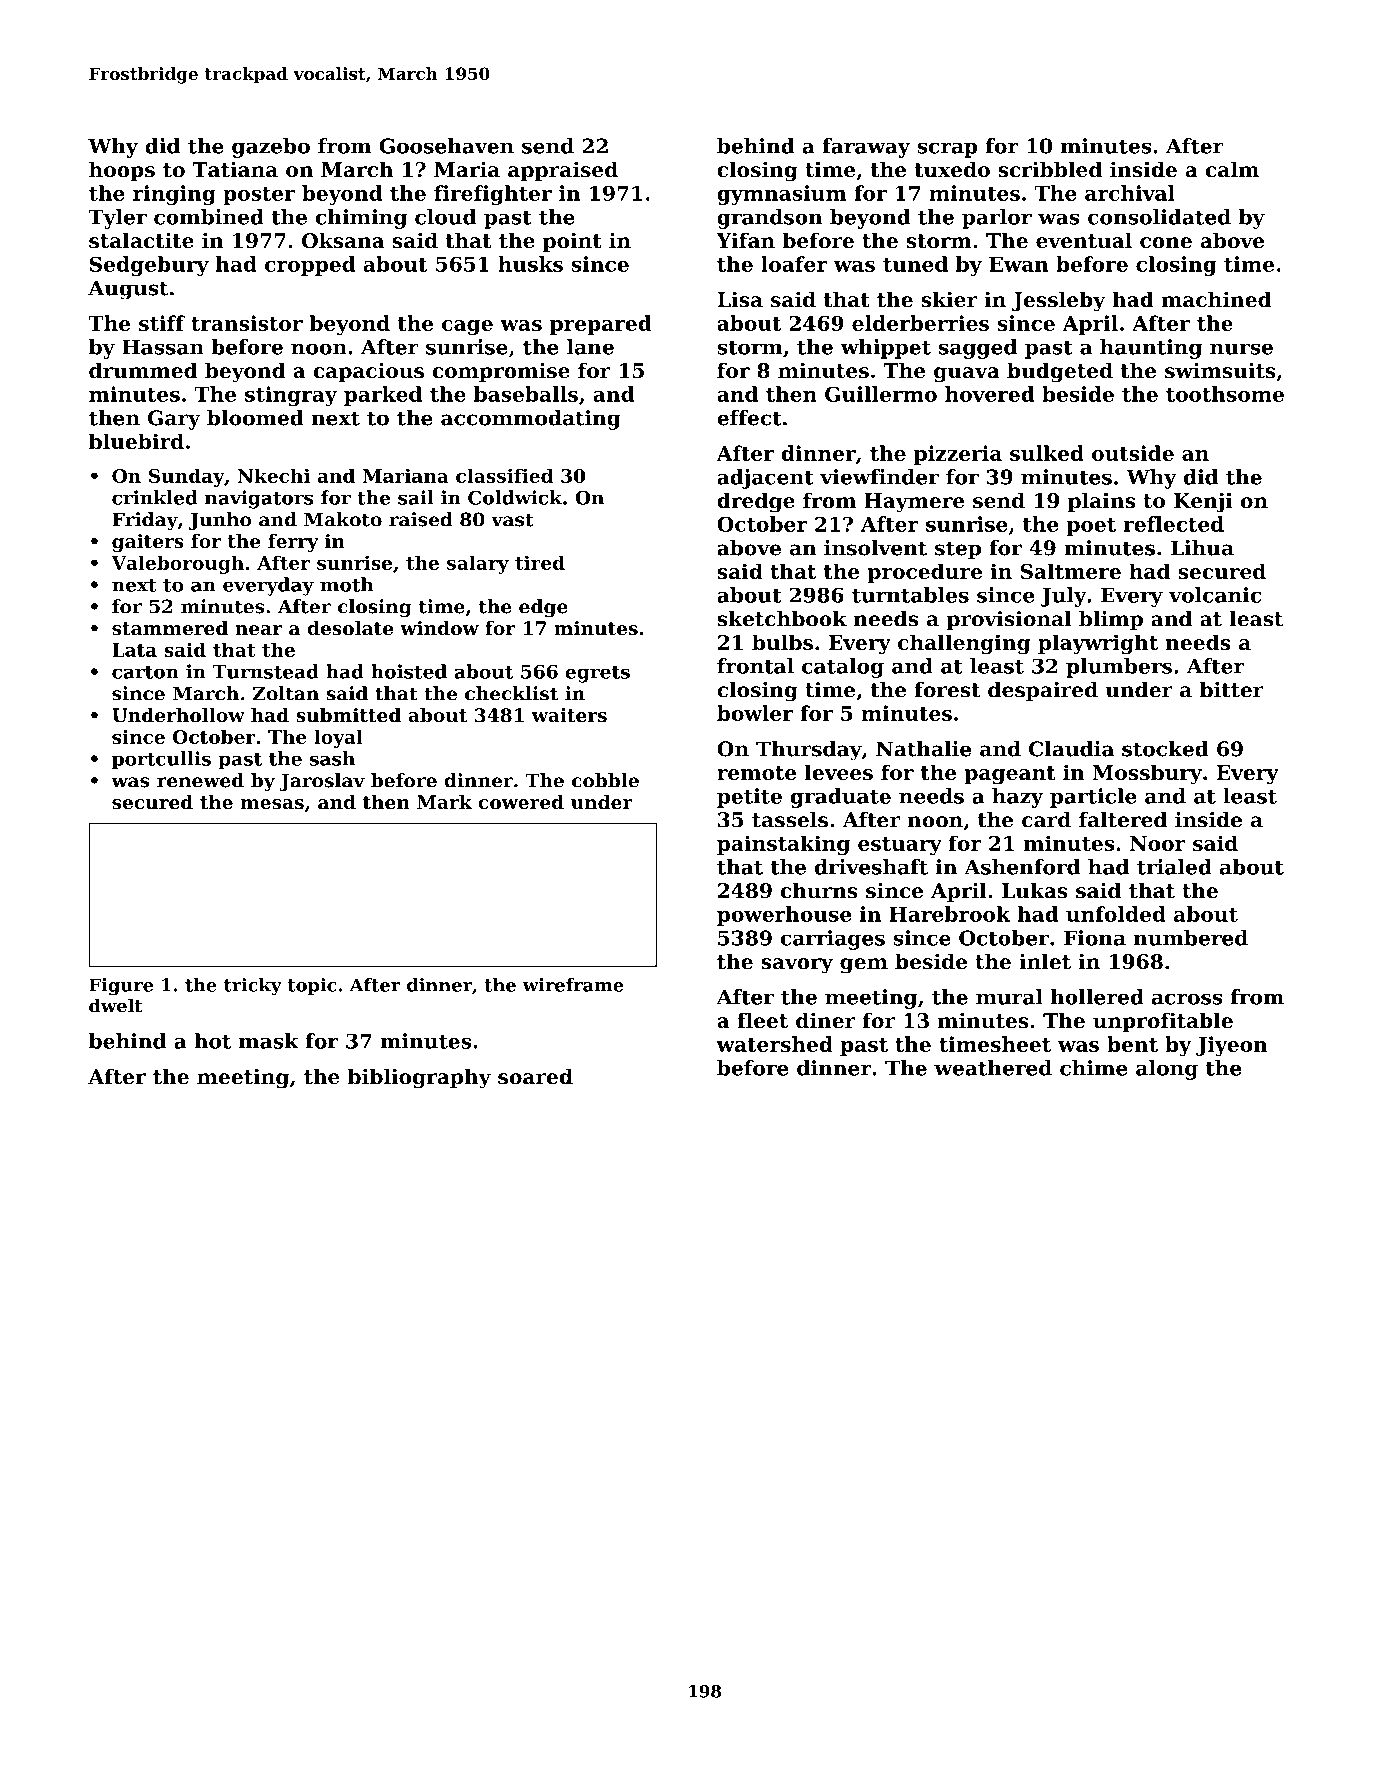  Describe the element at coordinates (749, 418) in the screenshot. I see `effect` at that location.
